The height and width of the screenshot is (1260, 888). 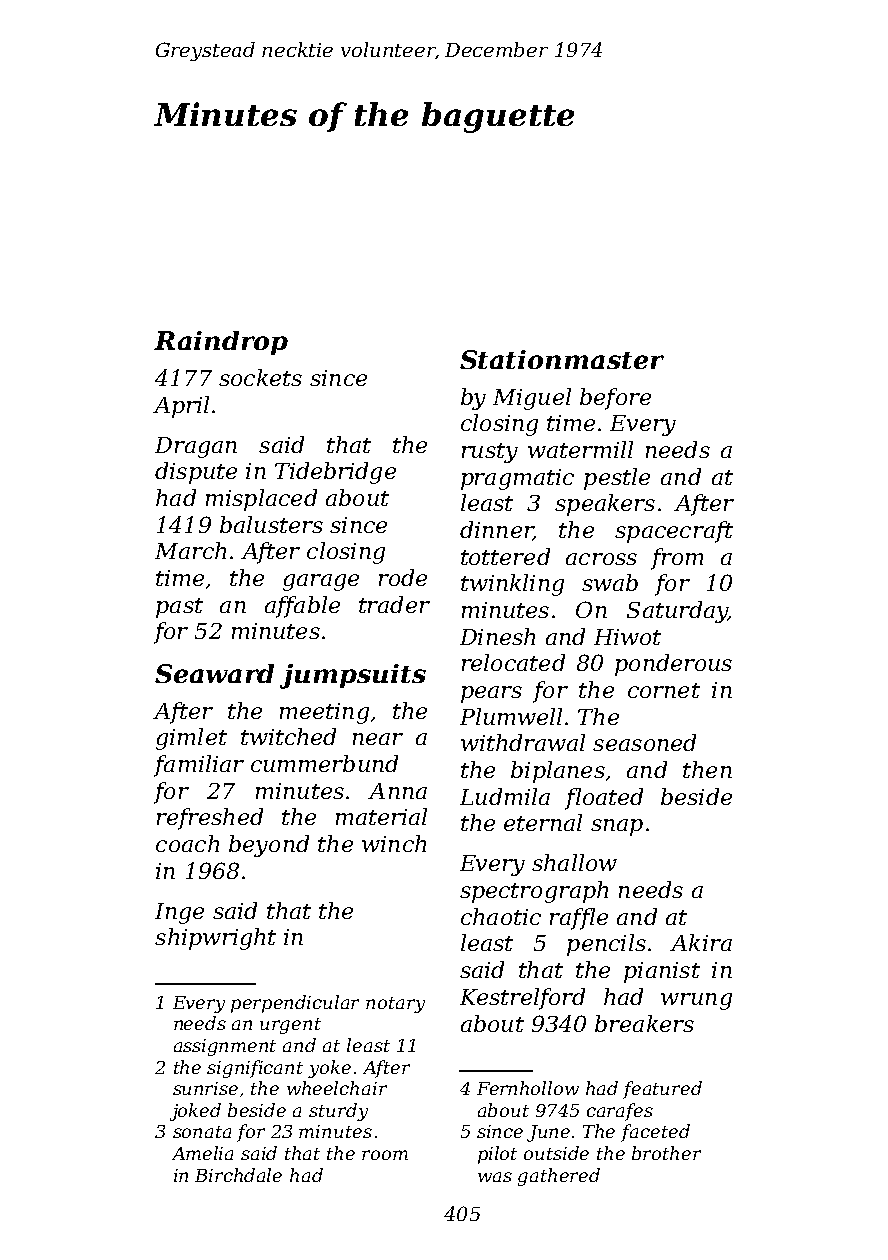 What do you see at coordinates (615, 399) in the screenshot?
I see `before` at bounding box center [615, 399].
